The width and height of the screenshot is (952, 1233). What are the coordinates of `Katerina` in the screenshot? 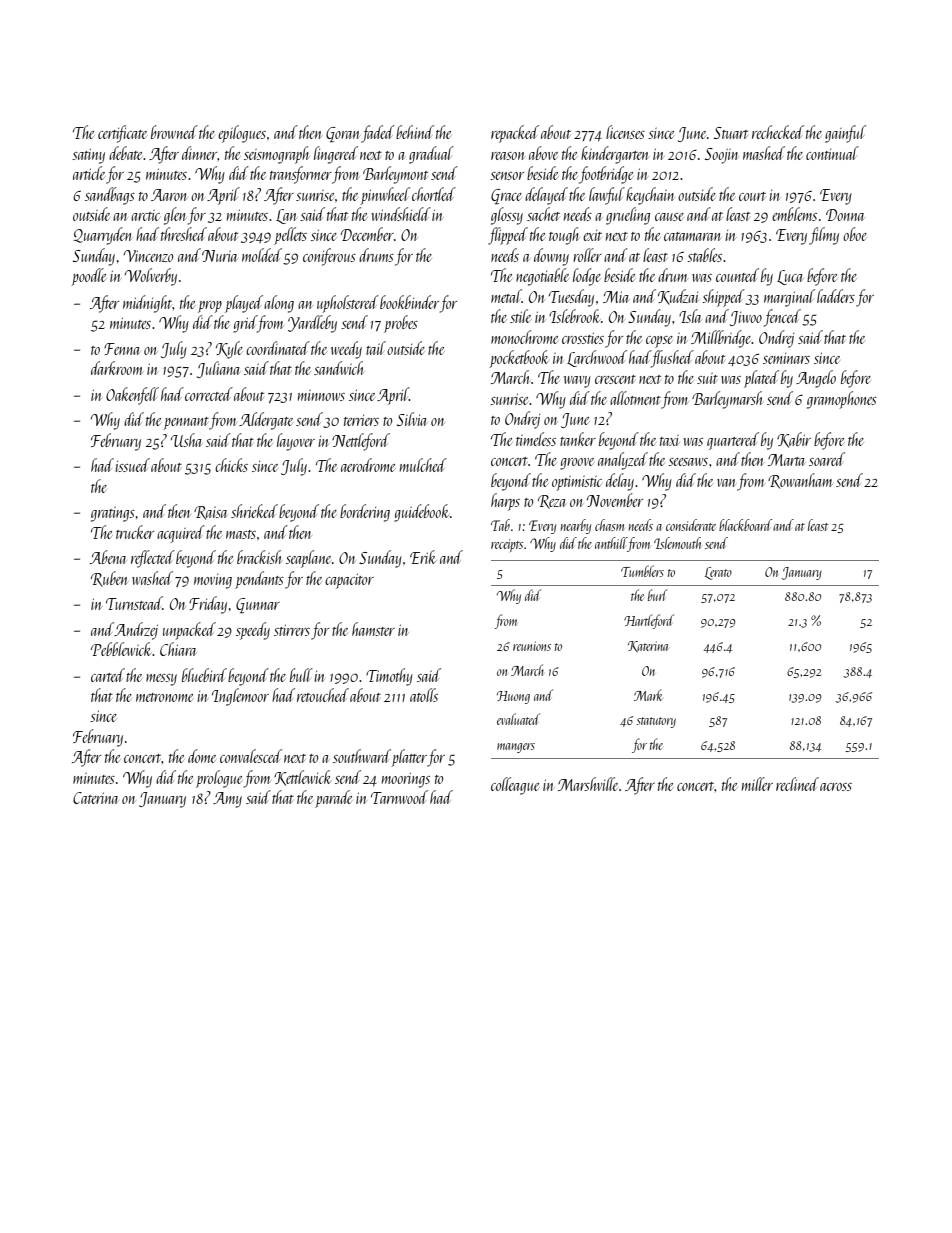 It's located at (648, 646).
